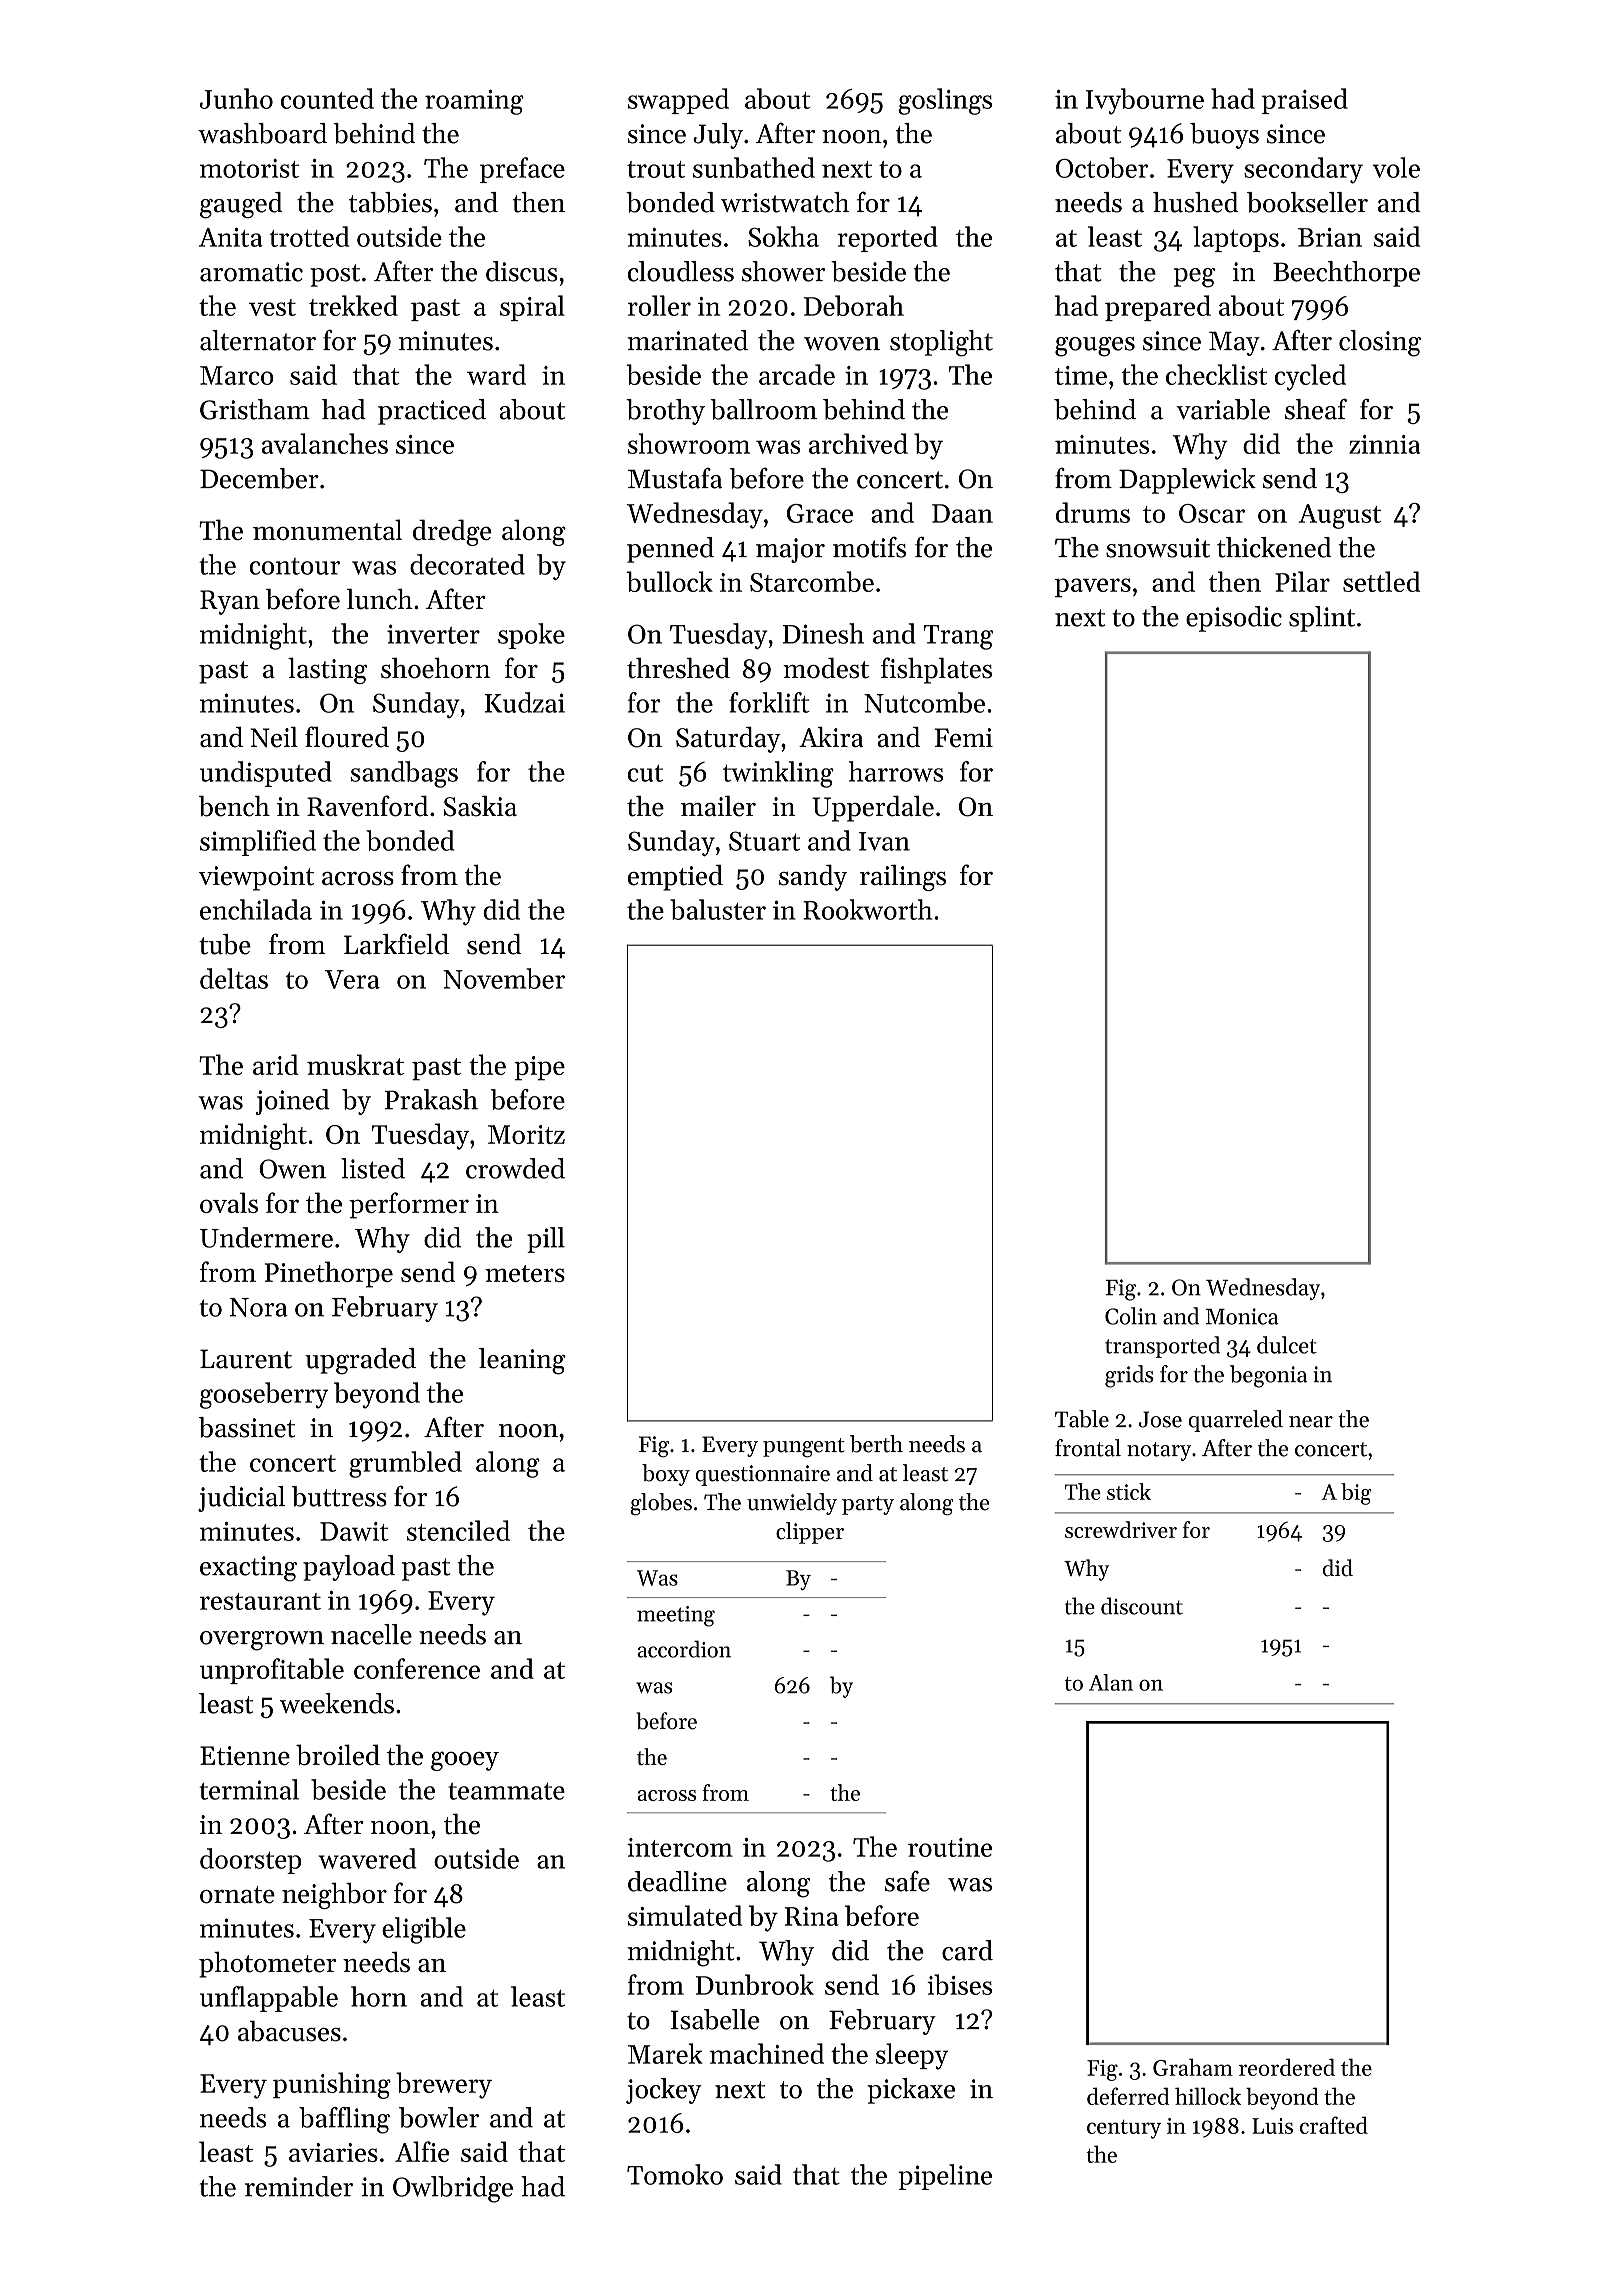  What do you see at coordinates (1129, 1491) in the image?
I see `stick` at bounding box center [1129, 1491].
